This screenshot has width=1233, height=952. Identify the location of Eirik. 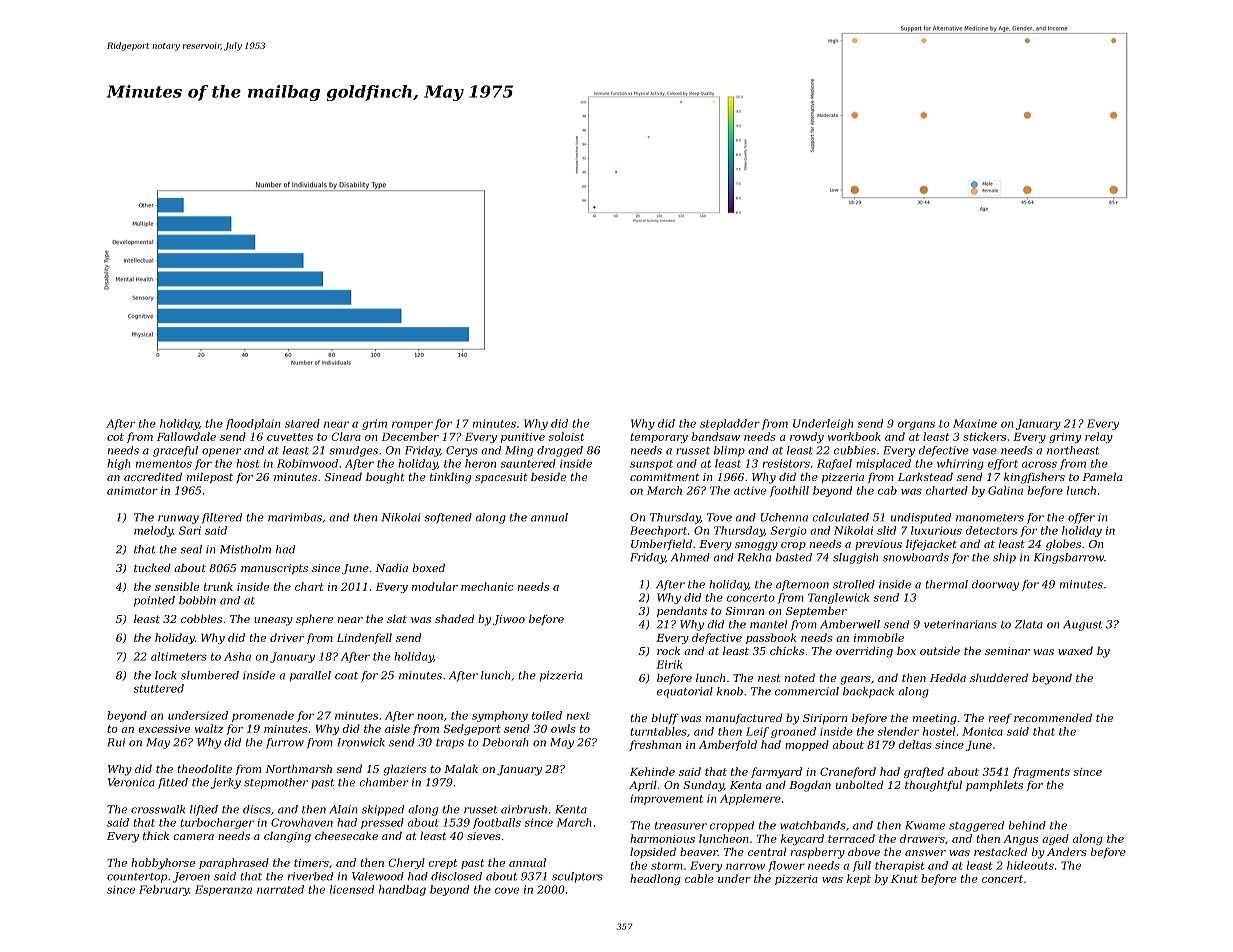
(669, 664).
